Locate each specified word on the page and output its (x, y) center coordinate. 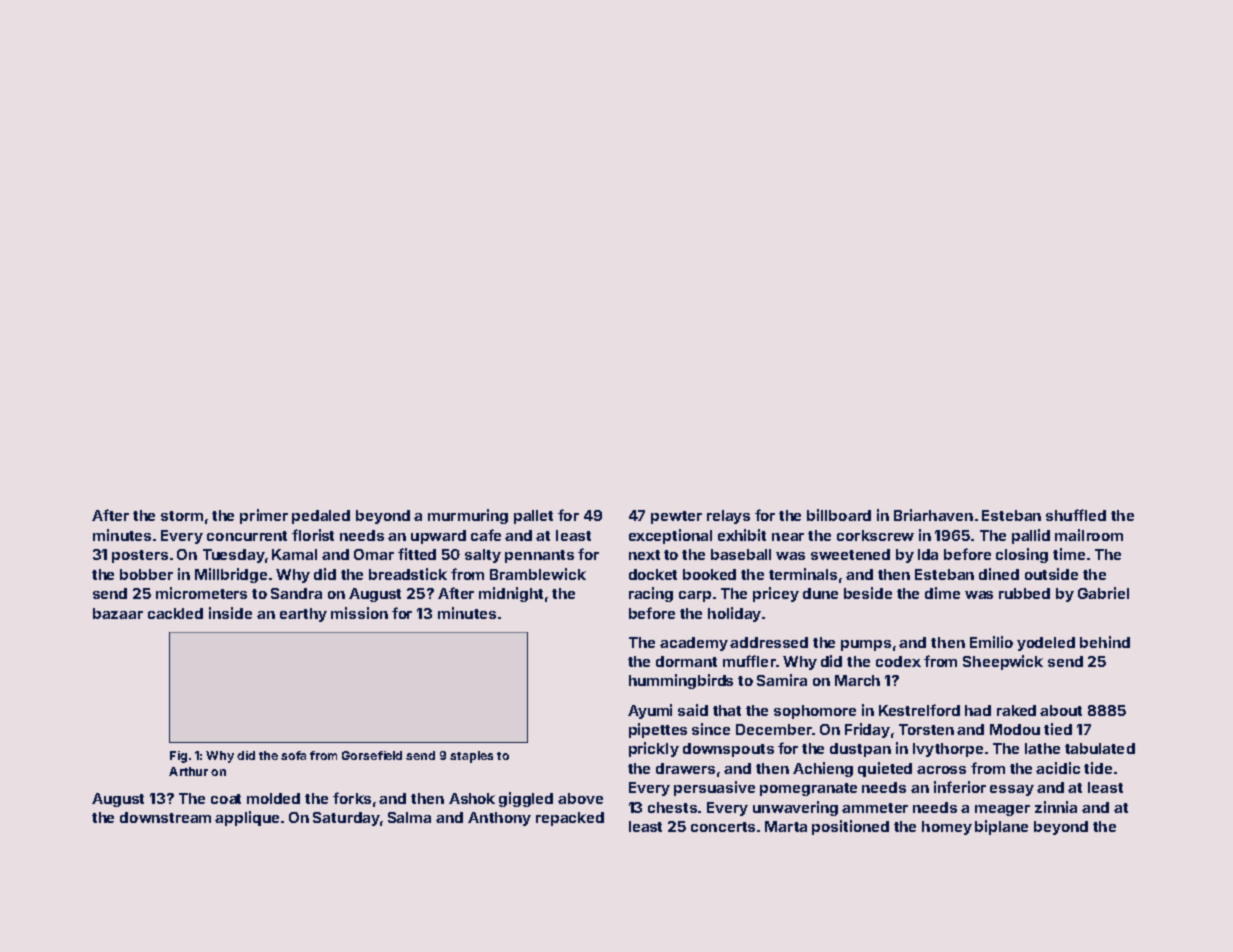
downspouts (728, 750)
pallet (533, 517)
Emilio (991, 642)
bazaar (118, 613)
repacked (570, 819)
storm (182, 516)
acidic (1058, 768)
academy (694, 644)
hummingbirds (681, 681)
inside (230, 613)
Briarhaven (933, 515)
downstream (165, 817)
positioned (850, 827)
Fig (178, 757)
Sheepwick (1003, 662)
